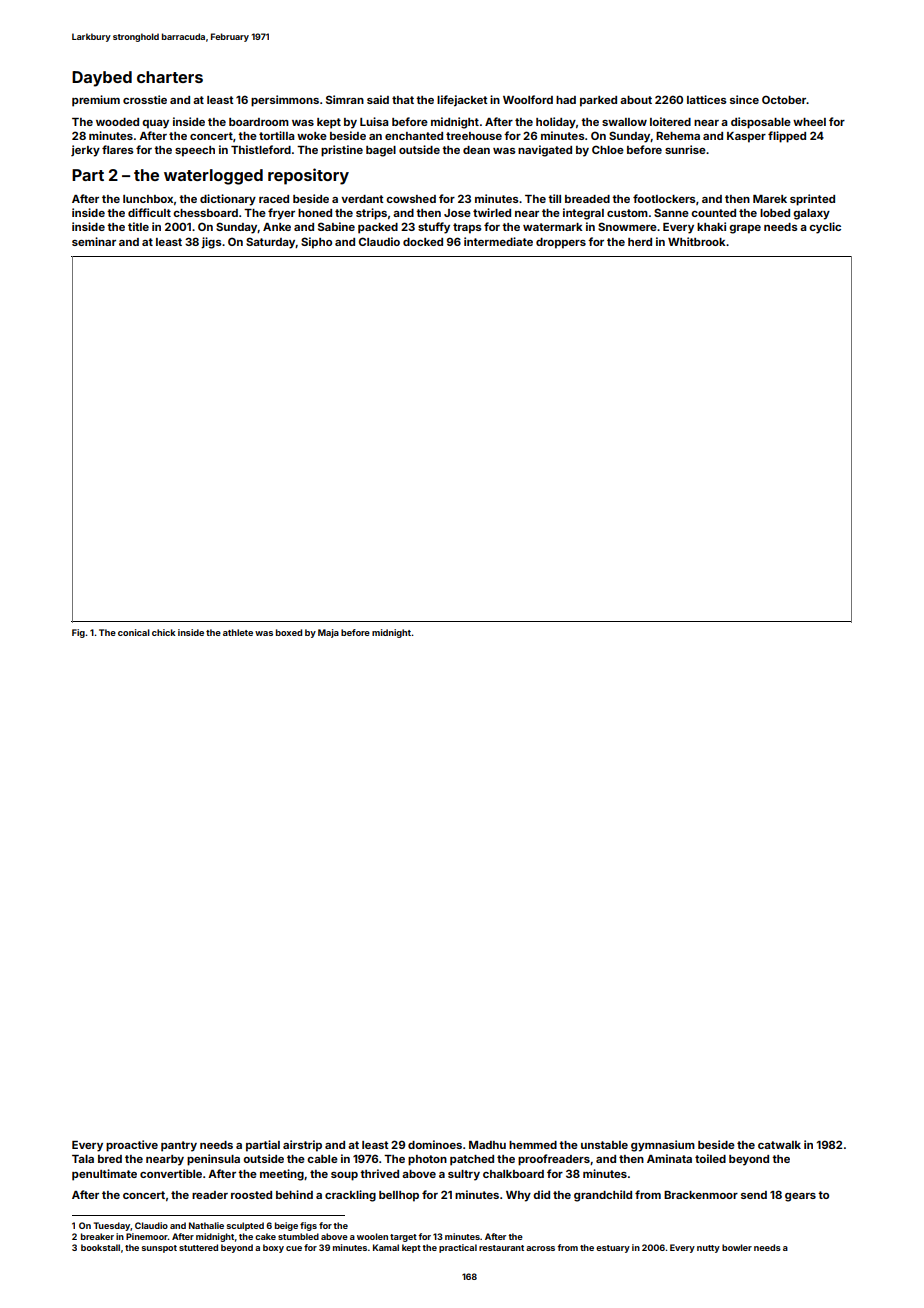 Image resolution: width=924 pixels, height=1308 pixels. What do you see at coordinates (779, 1145) in the document?
I see `catwalk` at bounding box center [779, 1145].
